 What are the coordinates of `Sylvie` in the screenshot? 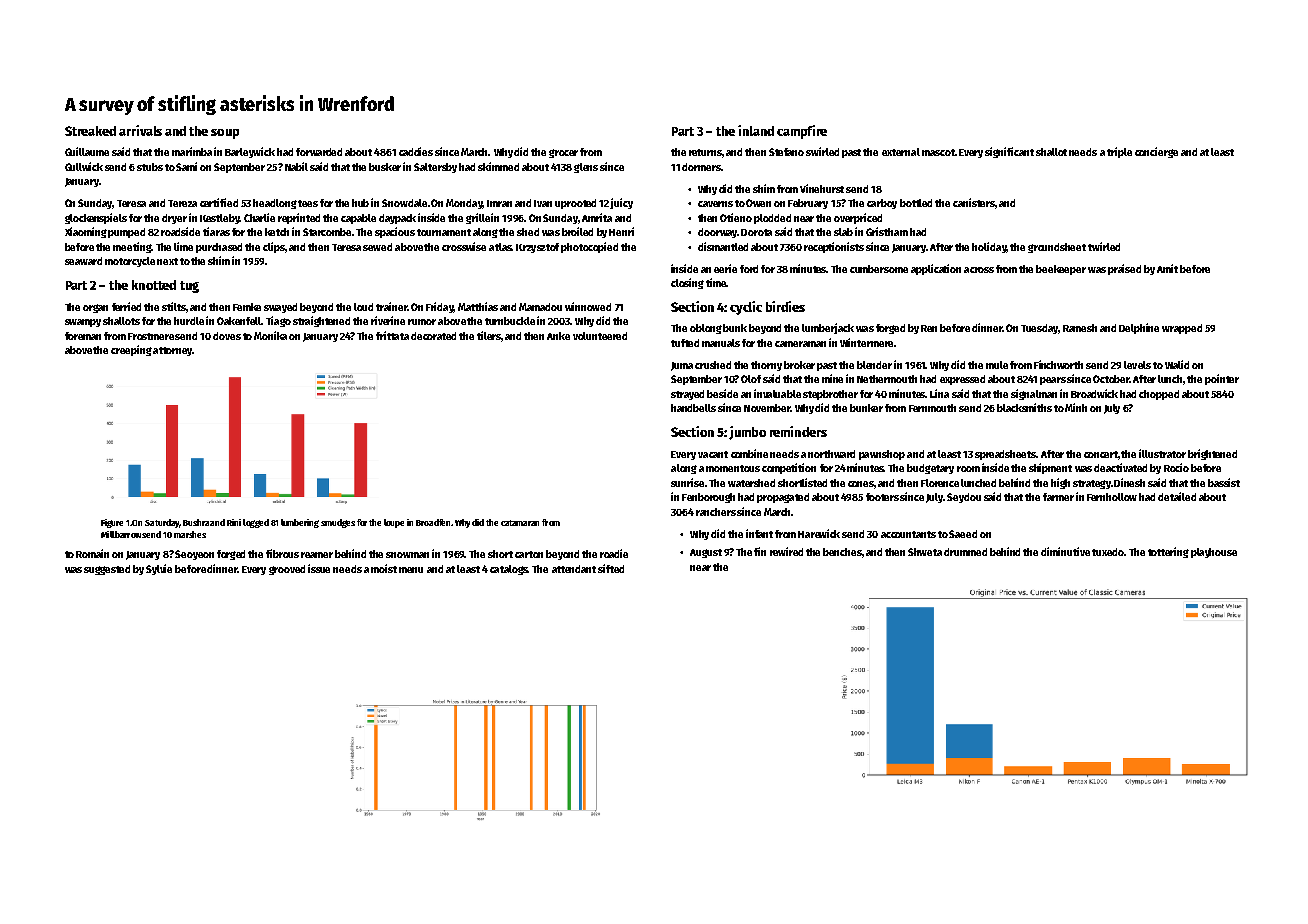 It's located at (159, 569).
